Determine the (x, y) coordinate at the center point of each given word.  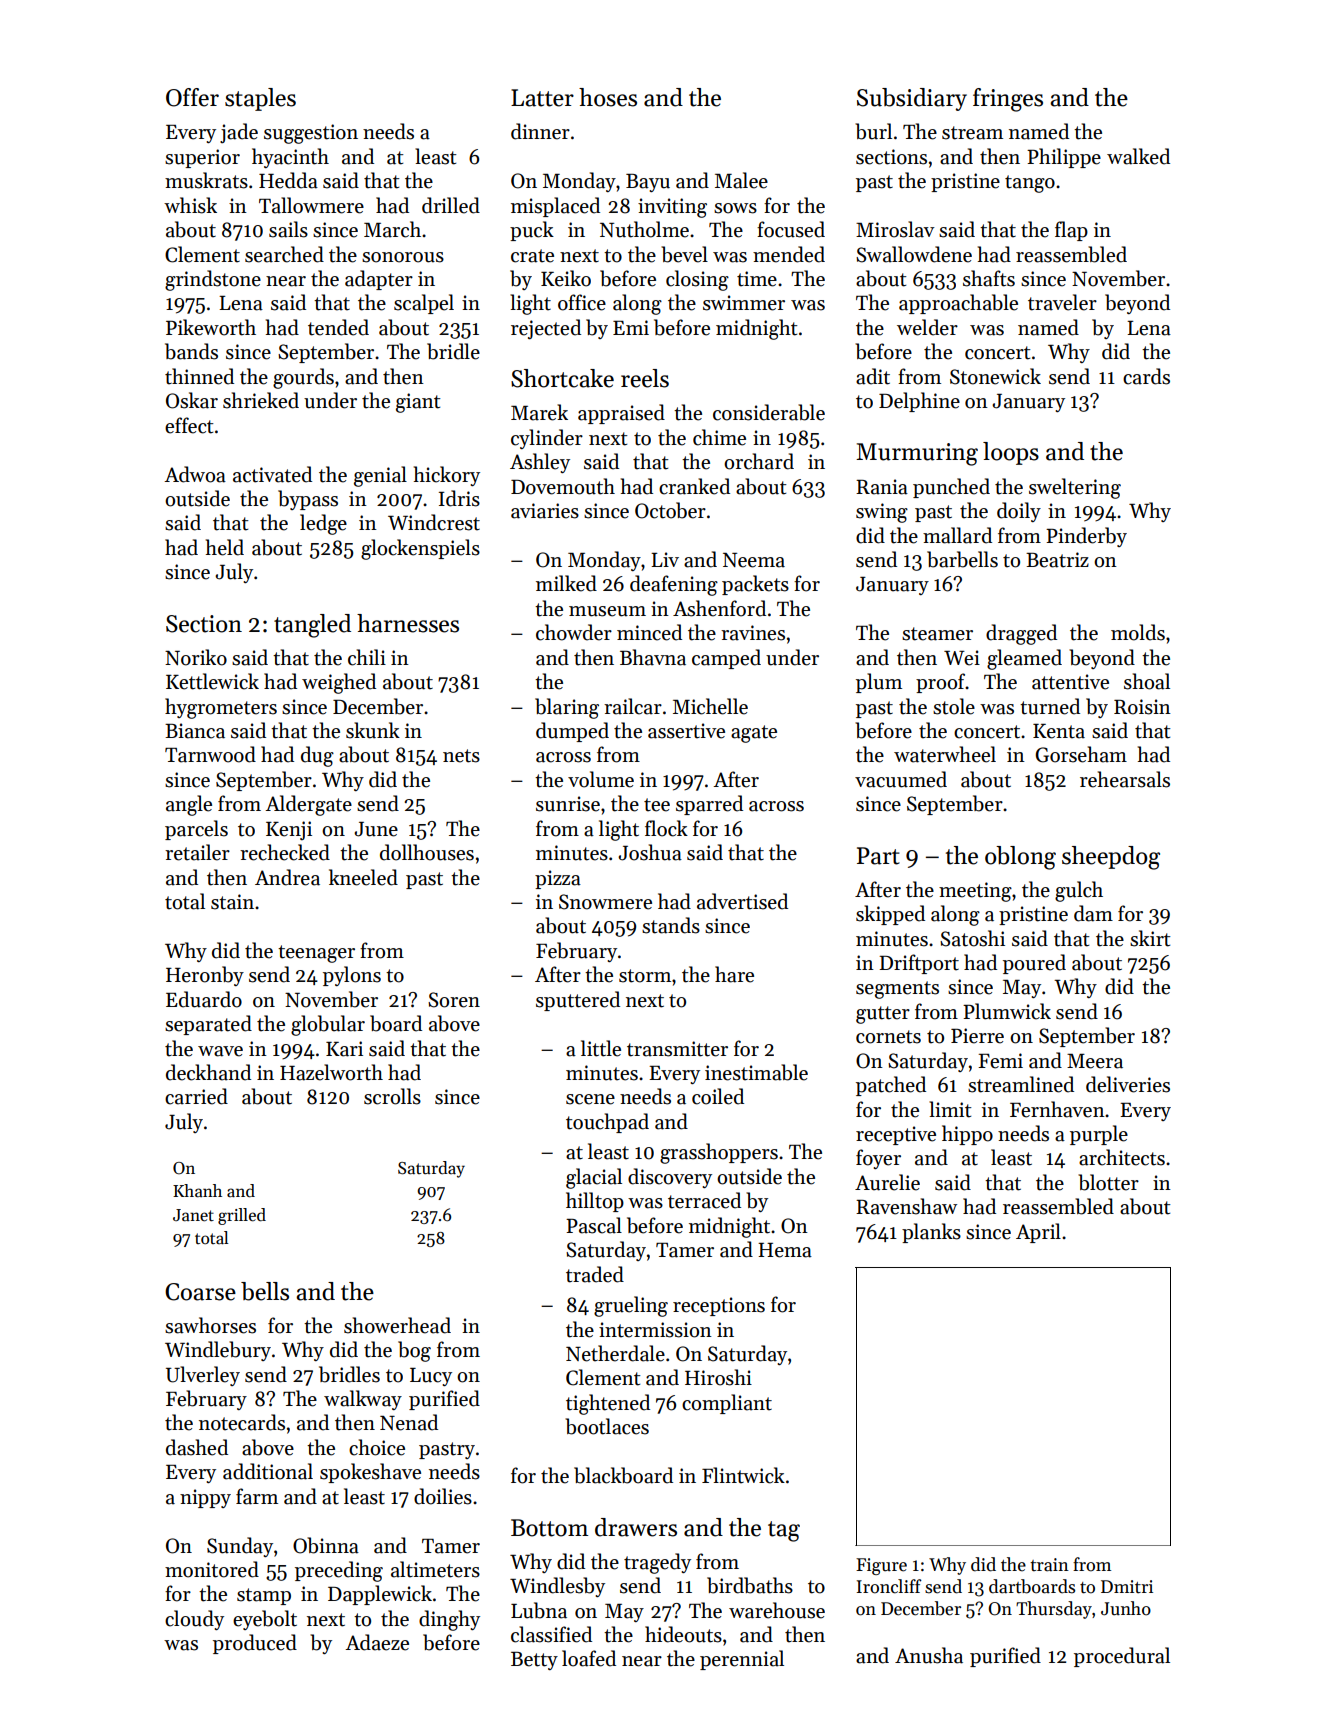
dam (1093, 913)
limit (950, 1109)
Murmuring (917, 454)
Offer (192, 97)
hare (734, 974)
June (376, 829)
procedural (1122, 1657)
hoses (608, 97)
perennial (742, 1660)
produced (255, 1644)
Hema (785, 1250)
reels (645, 378)
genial (380, 476)
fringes (1008, 100)
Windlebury (218, 1351)
